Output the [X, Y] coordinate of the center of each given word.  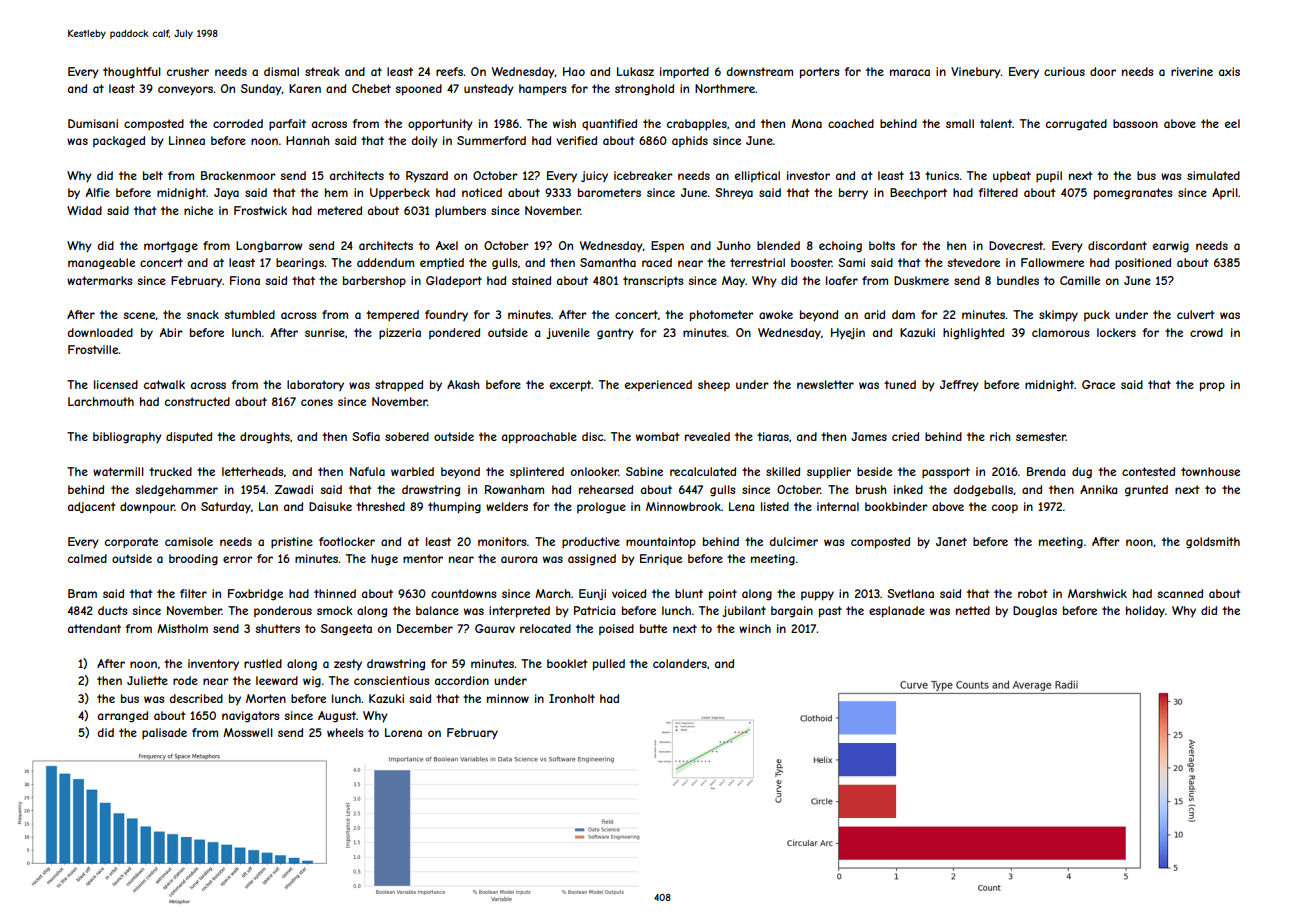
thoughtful [132, 73]
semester [1041, 436]
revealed [707, 436]
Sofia [366, 436]
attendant [94, 628]
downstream [760, 71]
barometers [609, 192]
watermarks [99, 280]
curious [1064, 71]
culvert [1196, 314]
